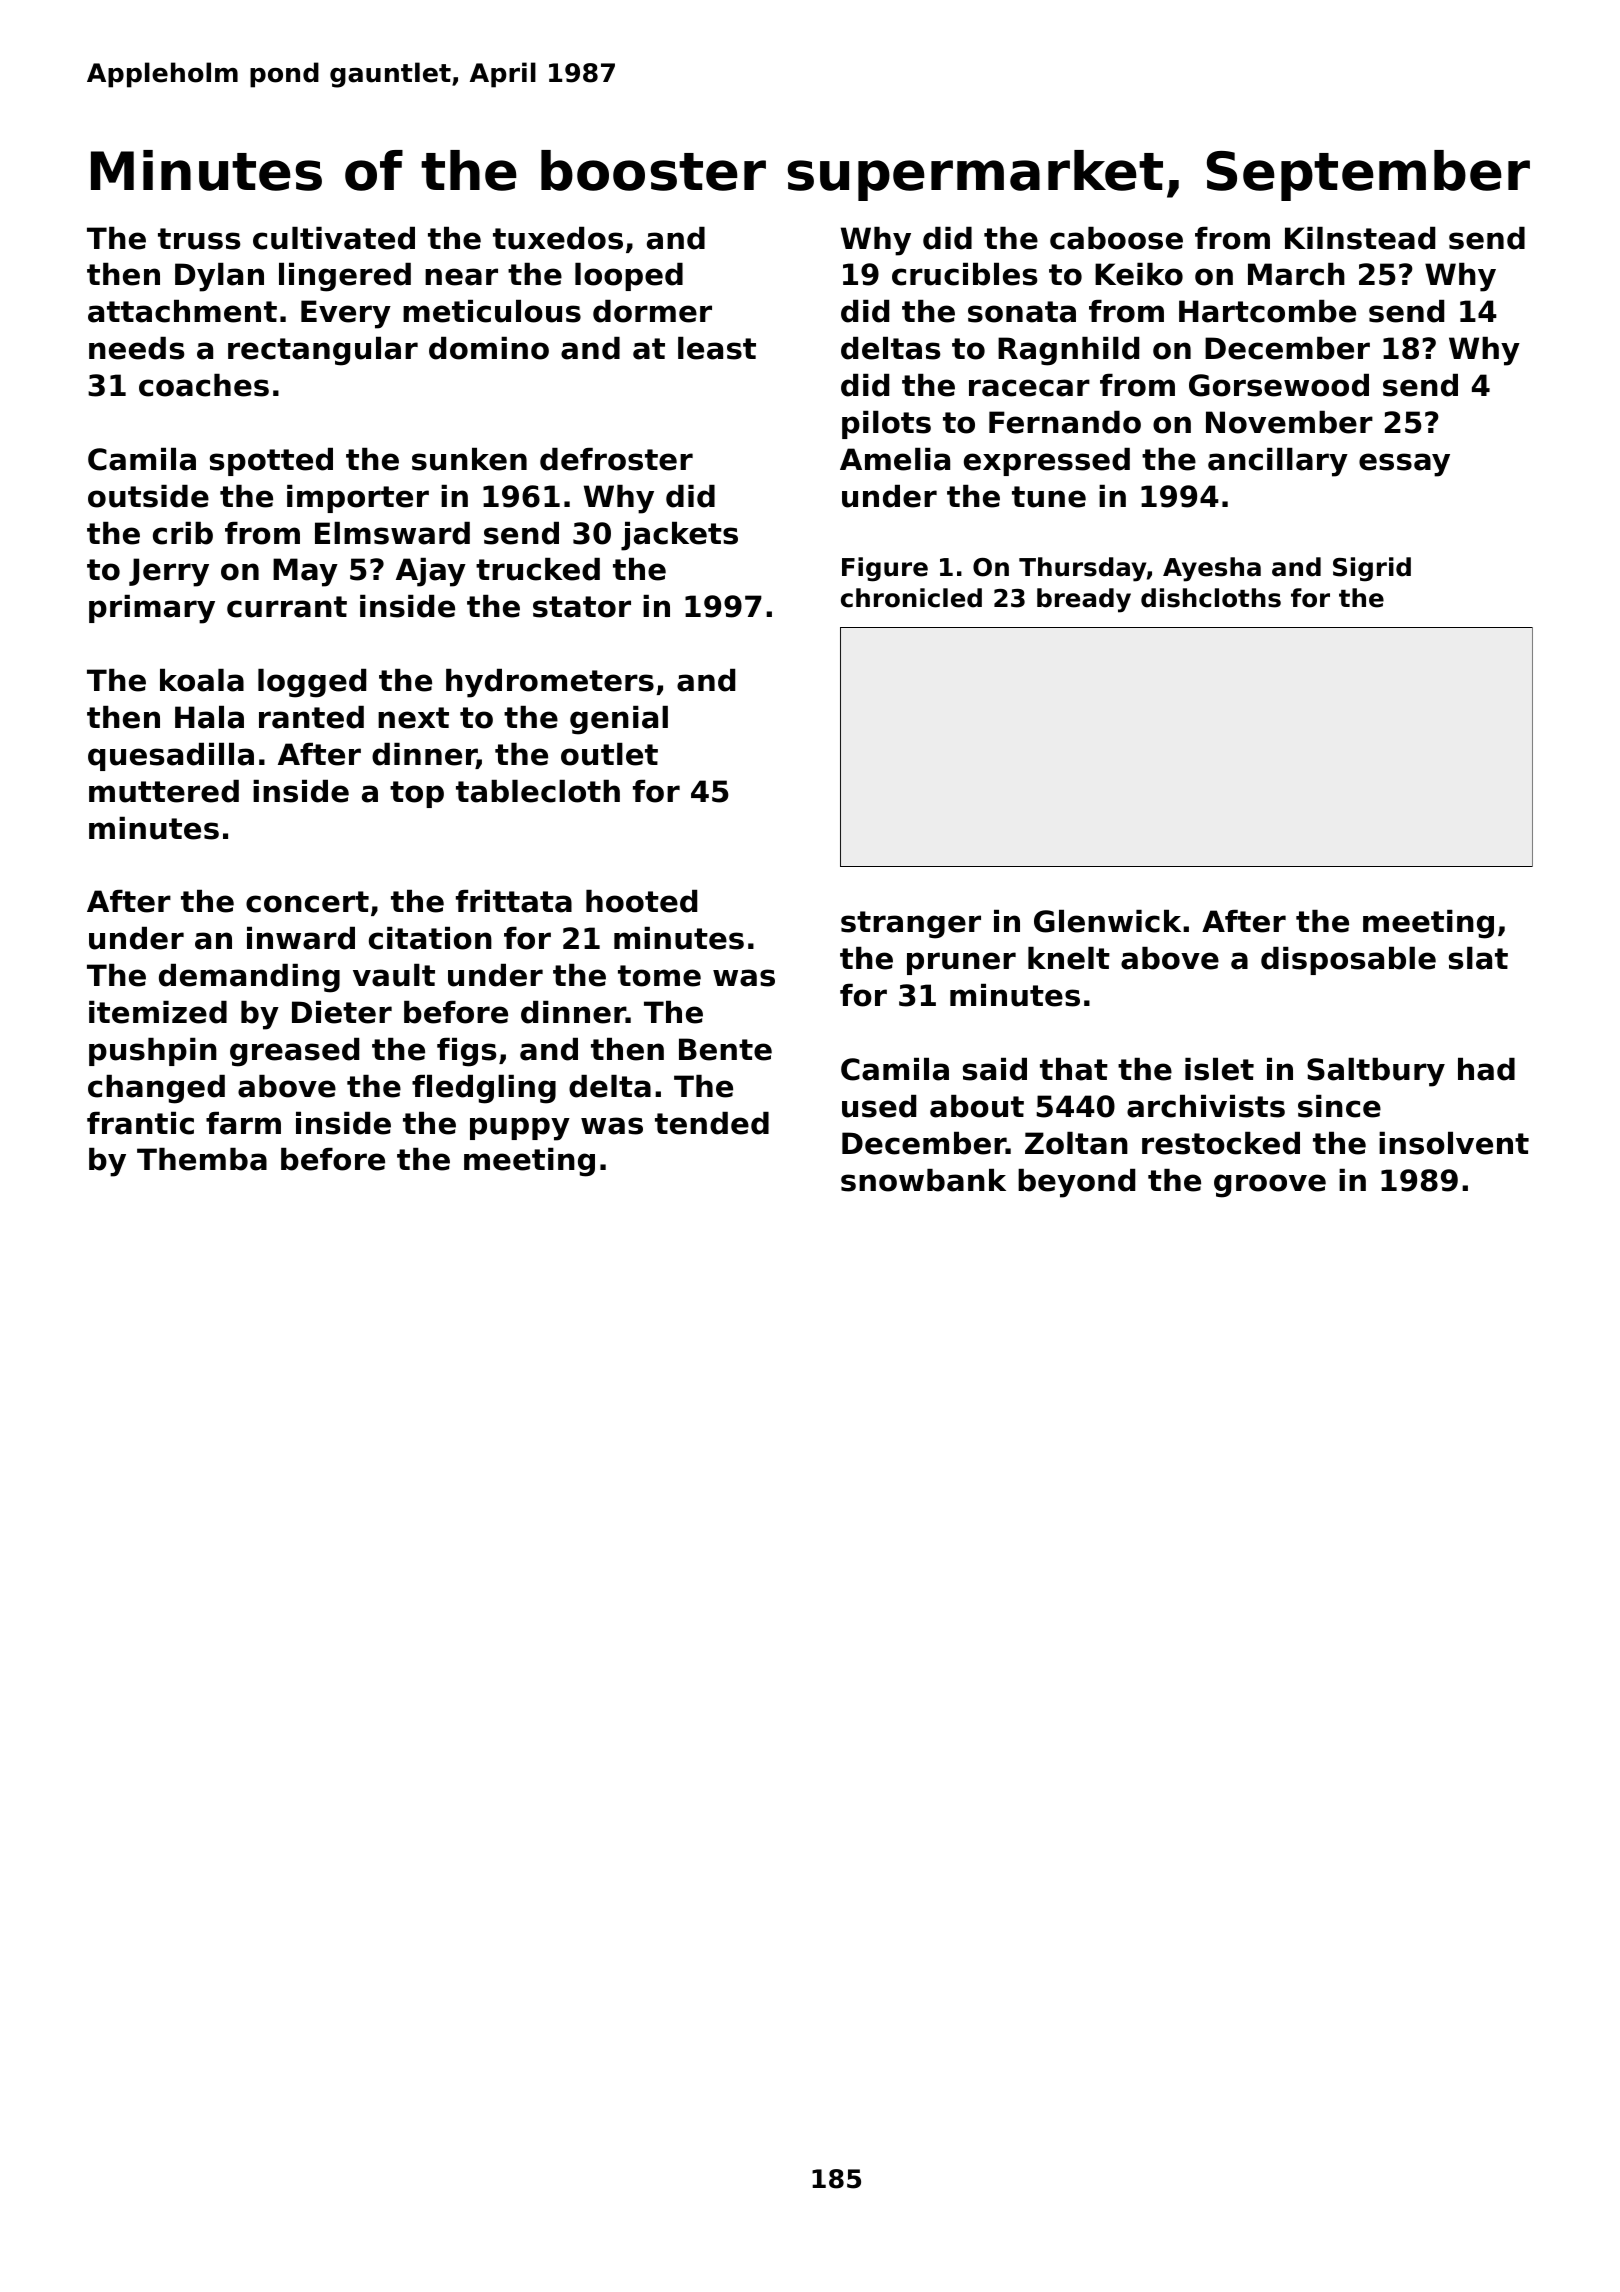  Describe the element at coordinates (307, 902) in the page. I see `concert` at that location.
